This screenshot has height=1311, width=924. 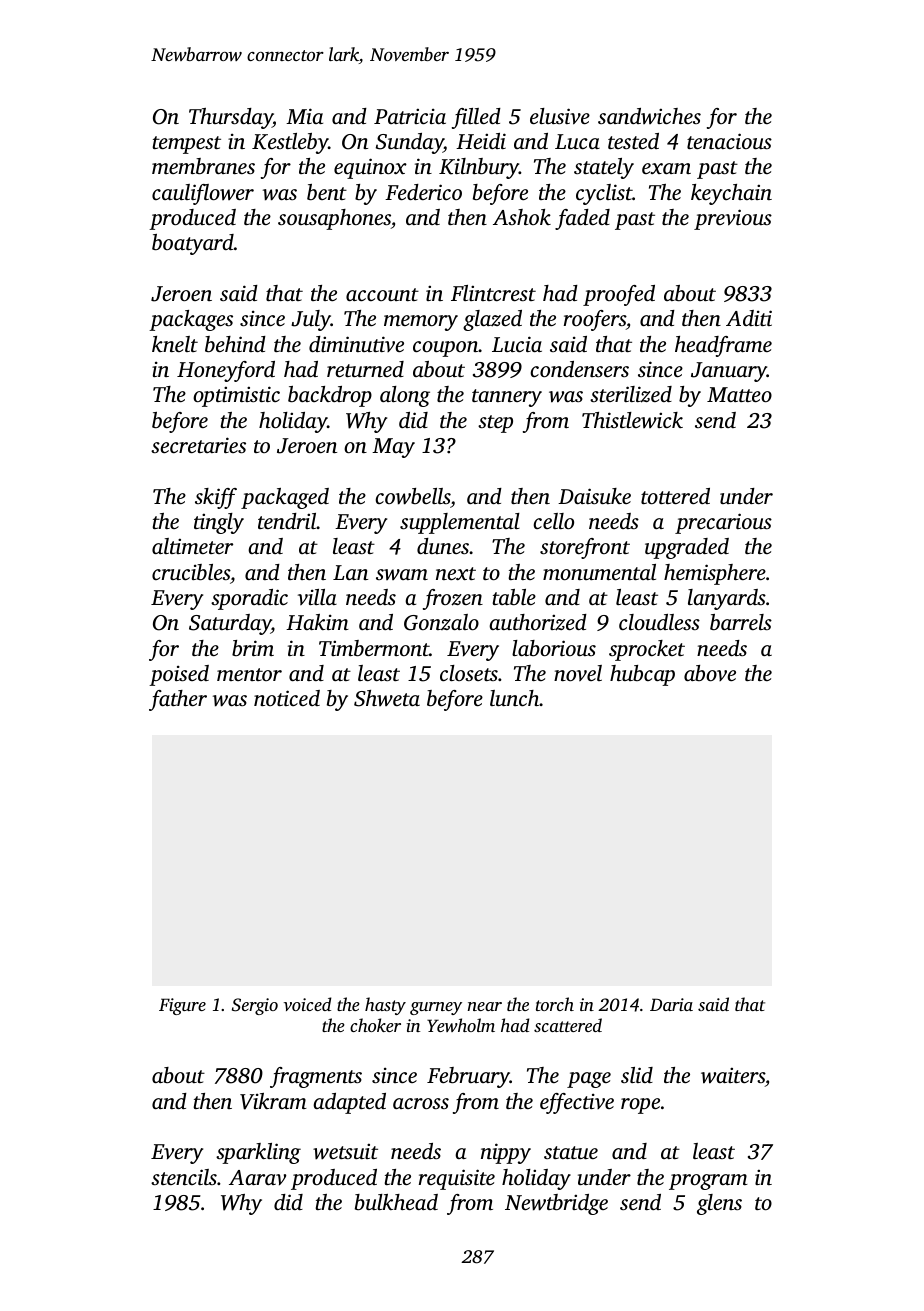 What do you see at coordinates (479, 168) in the screenshot?
I see `Kilnbury` at bounding box center [479, 168].
